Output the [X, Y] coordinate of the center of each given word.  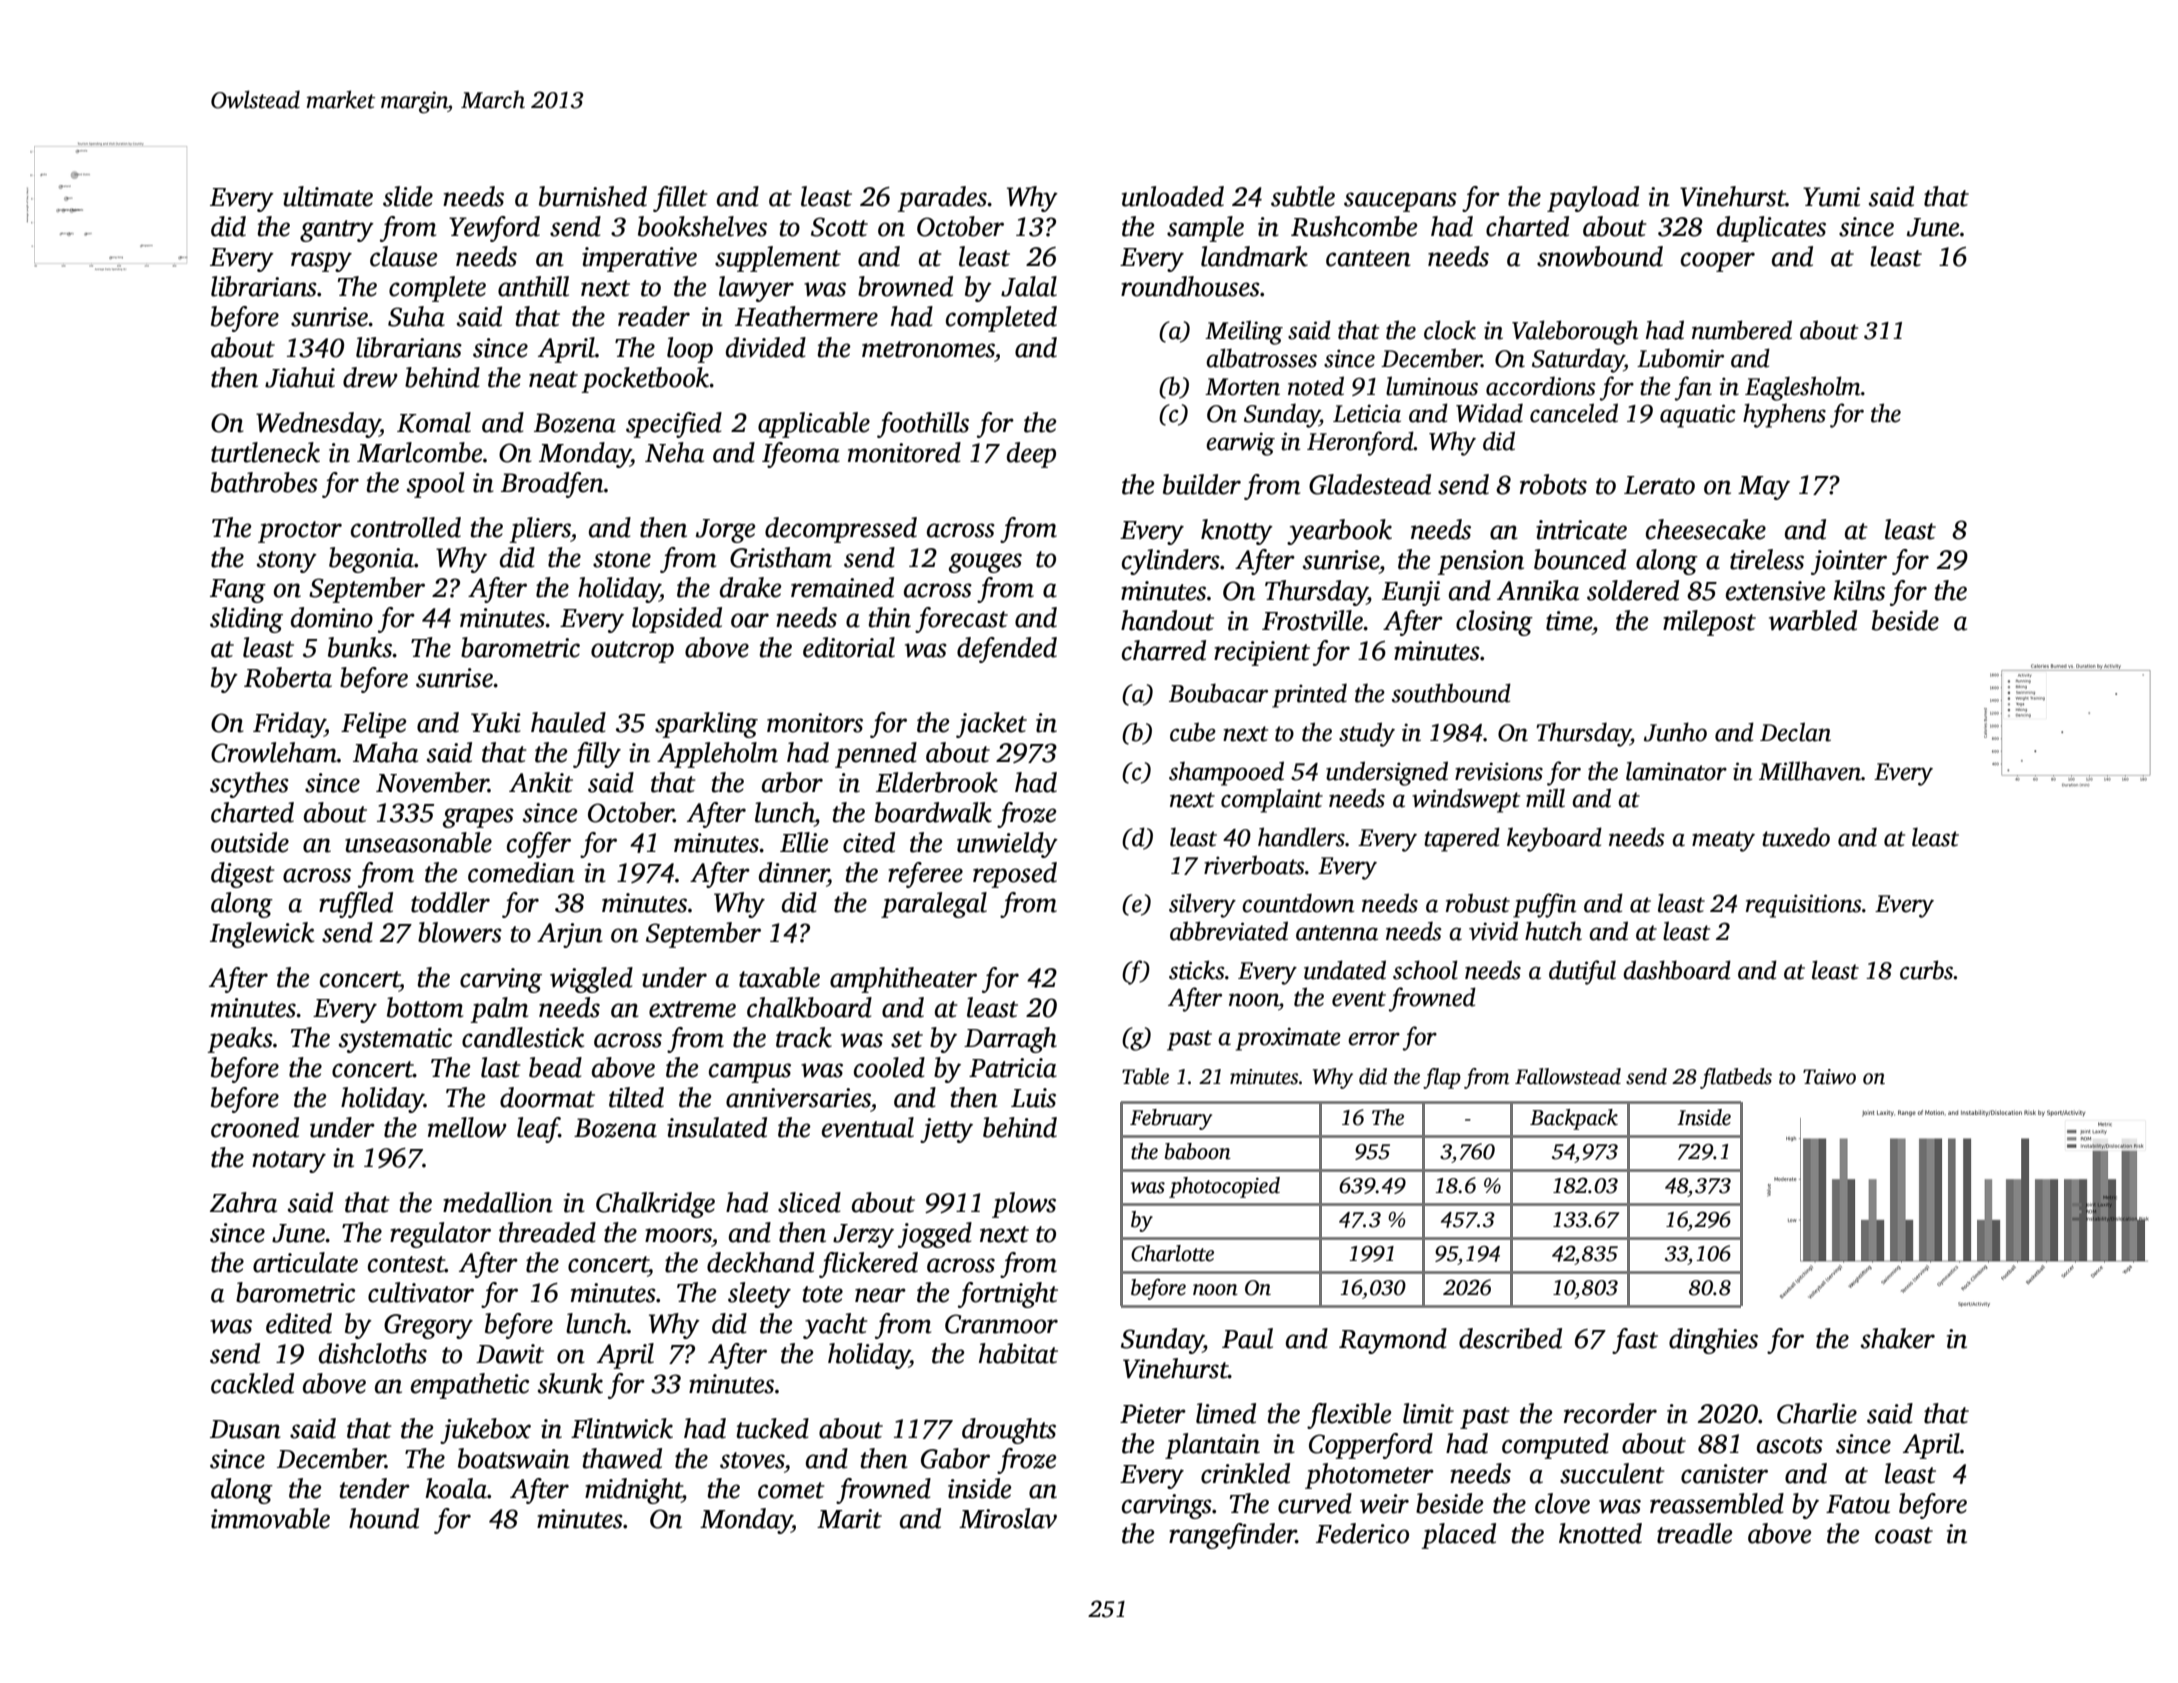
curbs [1927, 970]
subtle [1303, 196]
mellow [467, 1127]
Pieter [1153, 1414]
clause [403, 256]
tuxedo [1796, 837]
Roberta [288, 677]
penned [876, 755]
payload [1593, 199]
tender [375, 1488]
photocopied [1224, 1187]
